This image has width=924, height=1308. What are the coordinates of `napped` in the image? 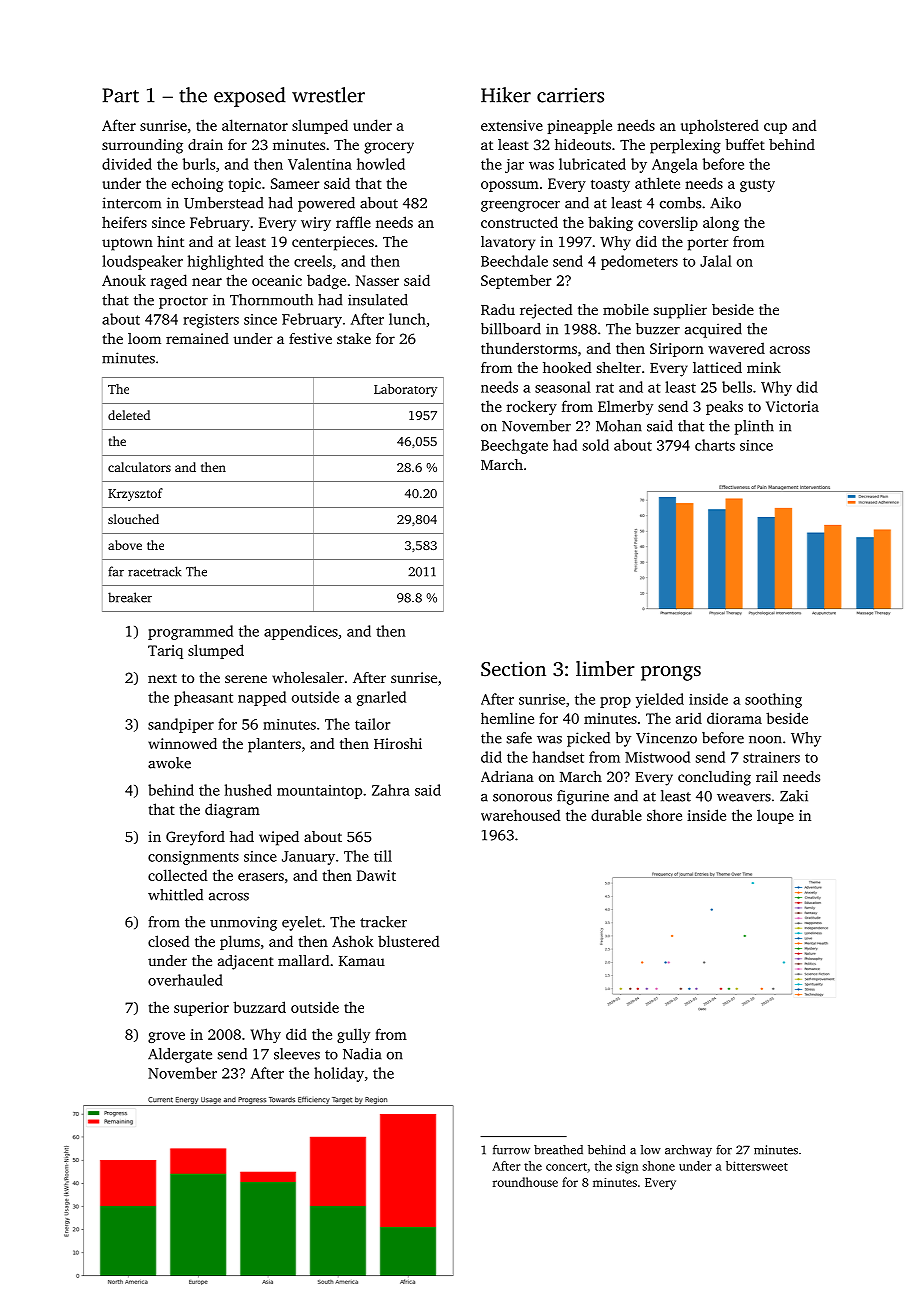 It's located at (262, 698).
